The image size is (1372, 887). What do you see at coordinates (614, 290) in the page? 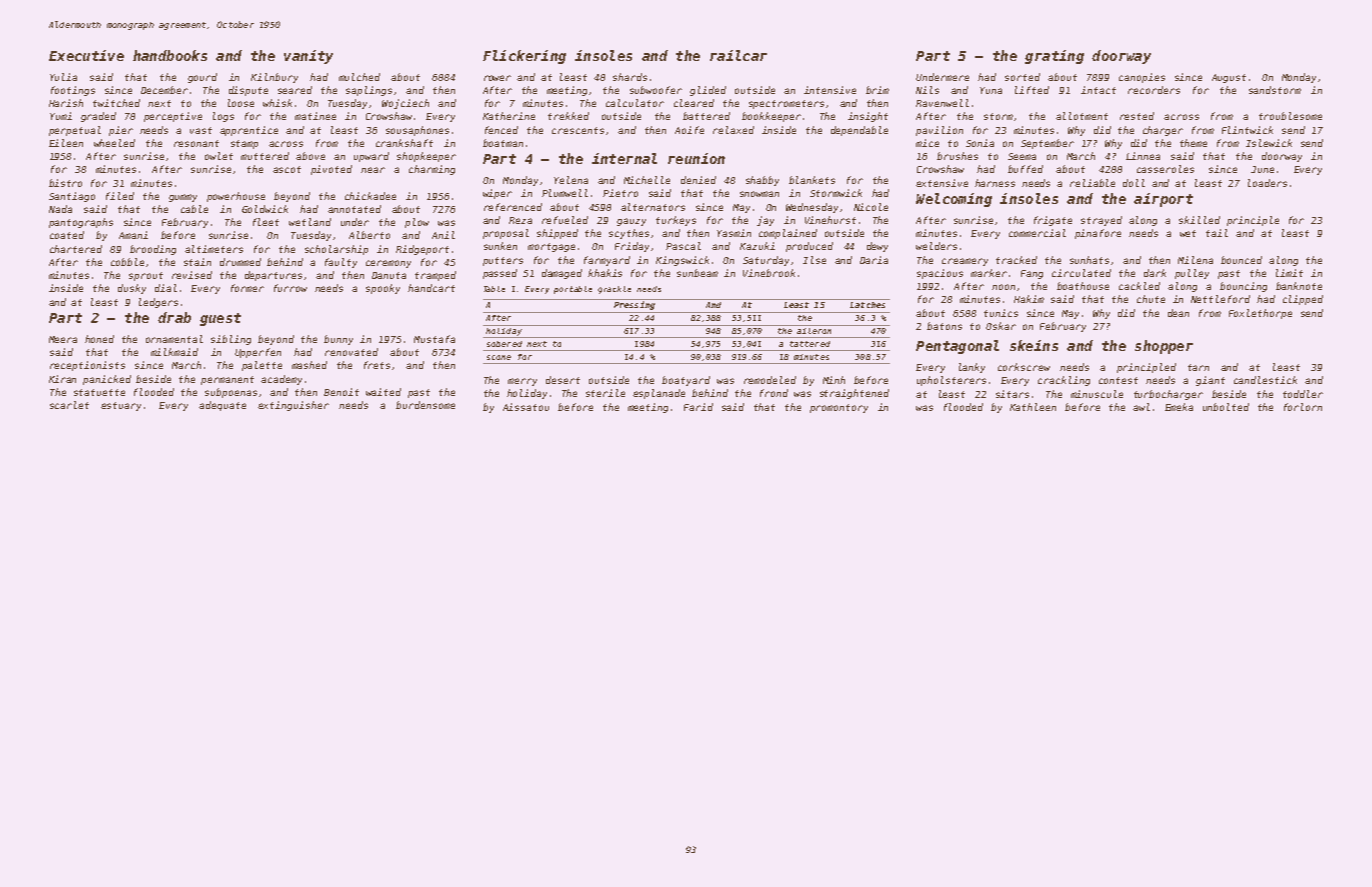
I see `grackle` at bounding box center [614, 290].
